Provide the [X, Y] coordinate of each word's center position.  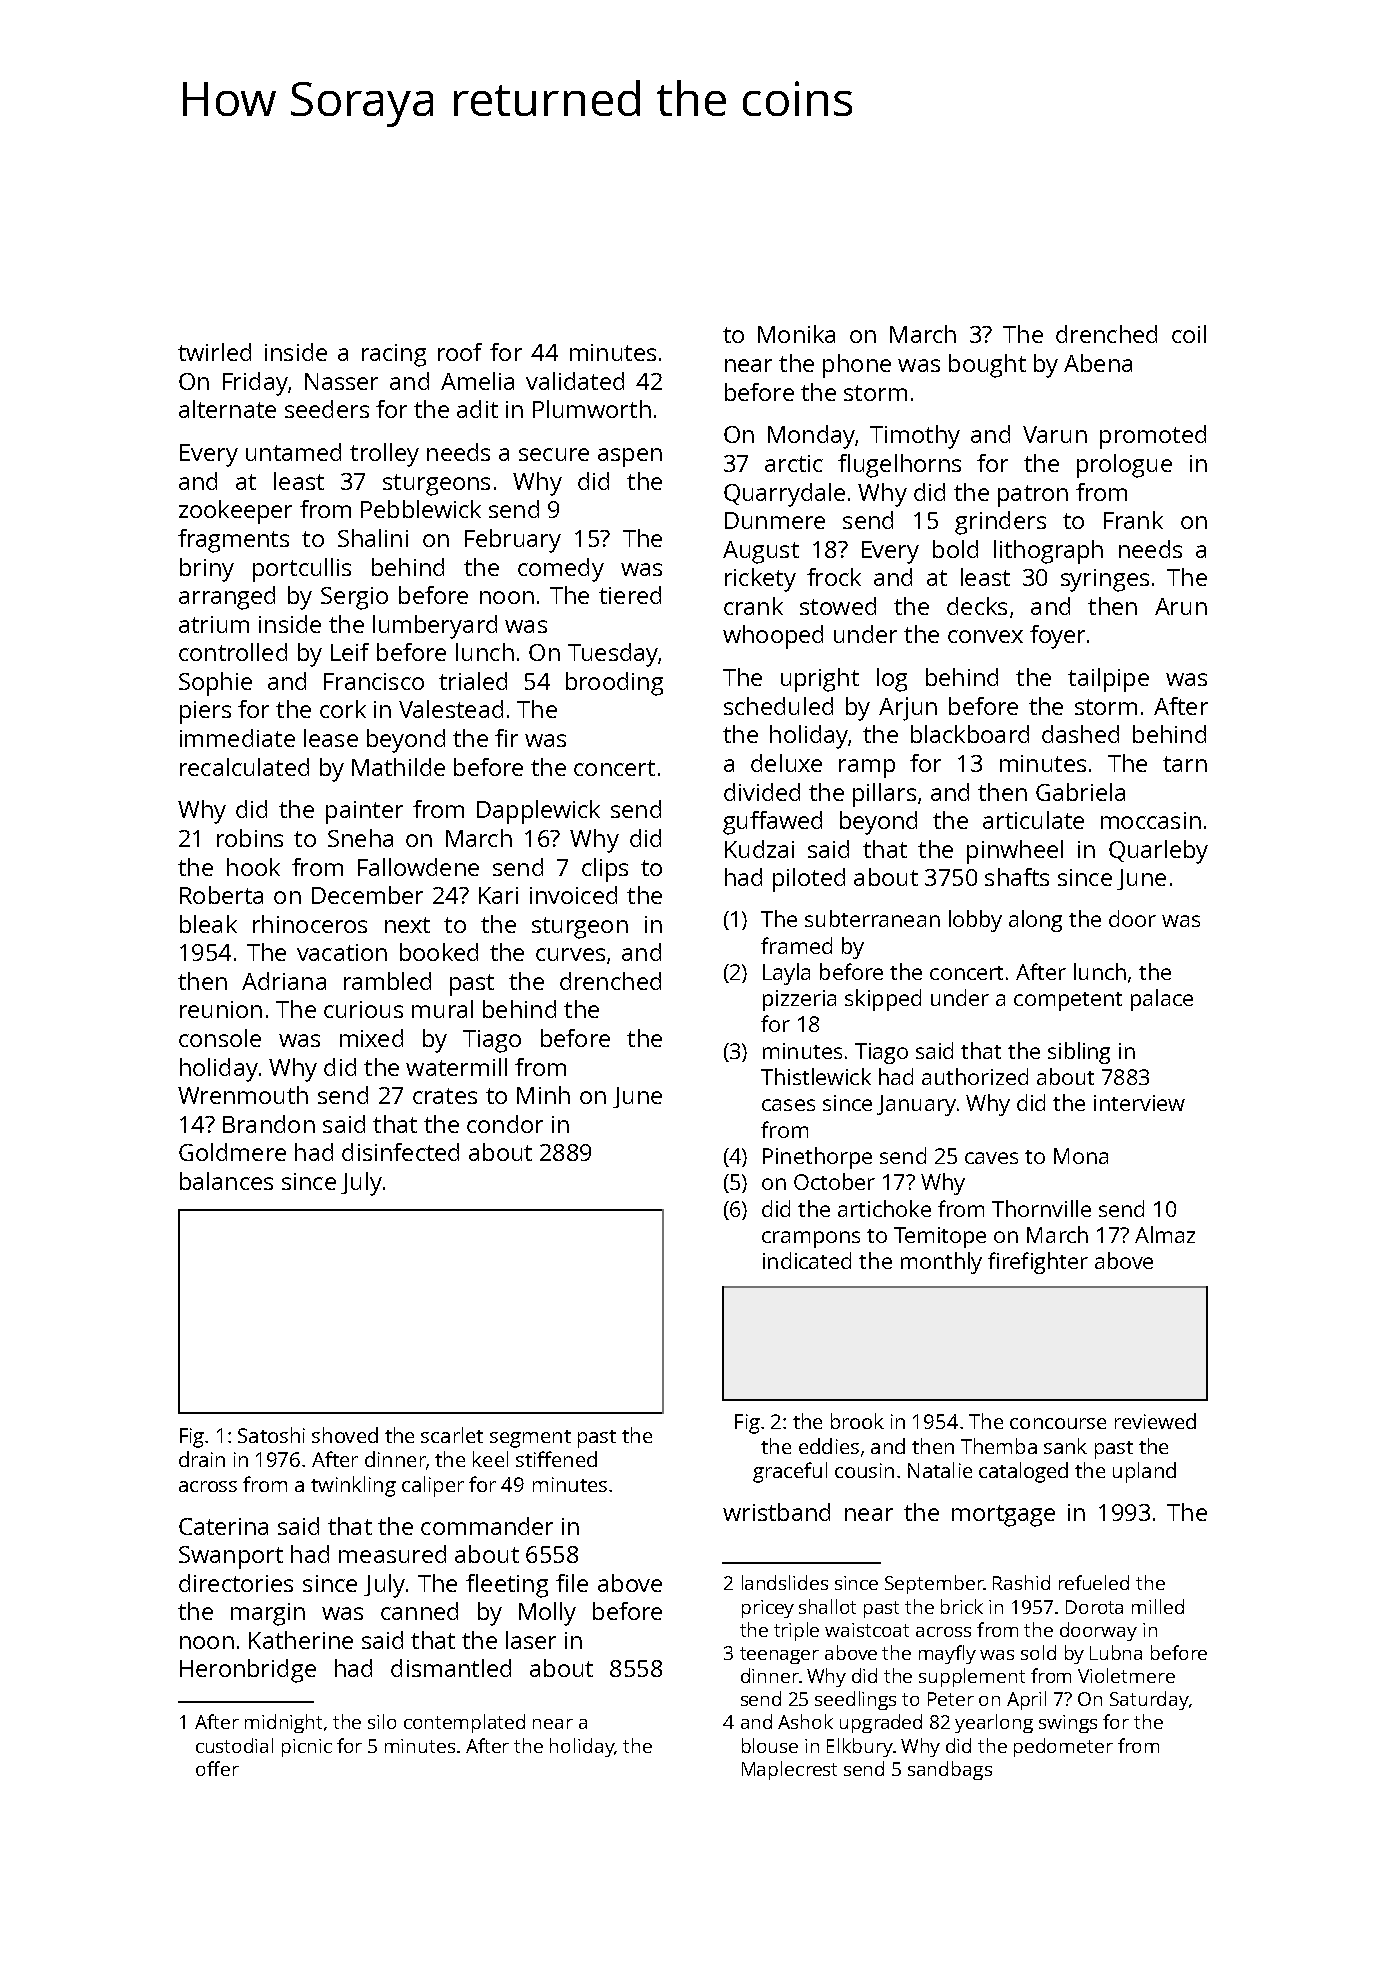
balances [226, 1181]
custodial [234, 1745]
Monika [796, 334]
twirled [214, 352]
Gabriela [1080, 792]
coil [1189, 334]
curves [570, 954]
